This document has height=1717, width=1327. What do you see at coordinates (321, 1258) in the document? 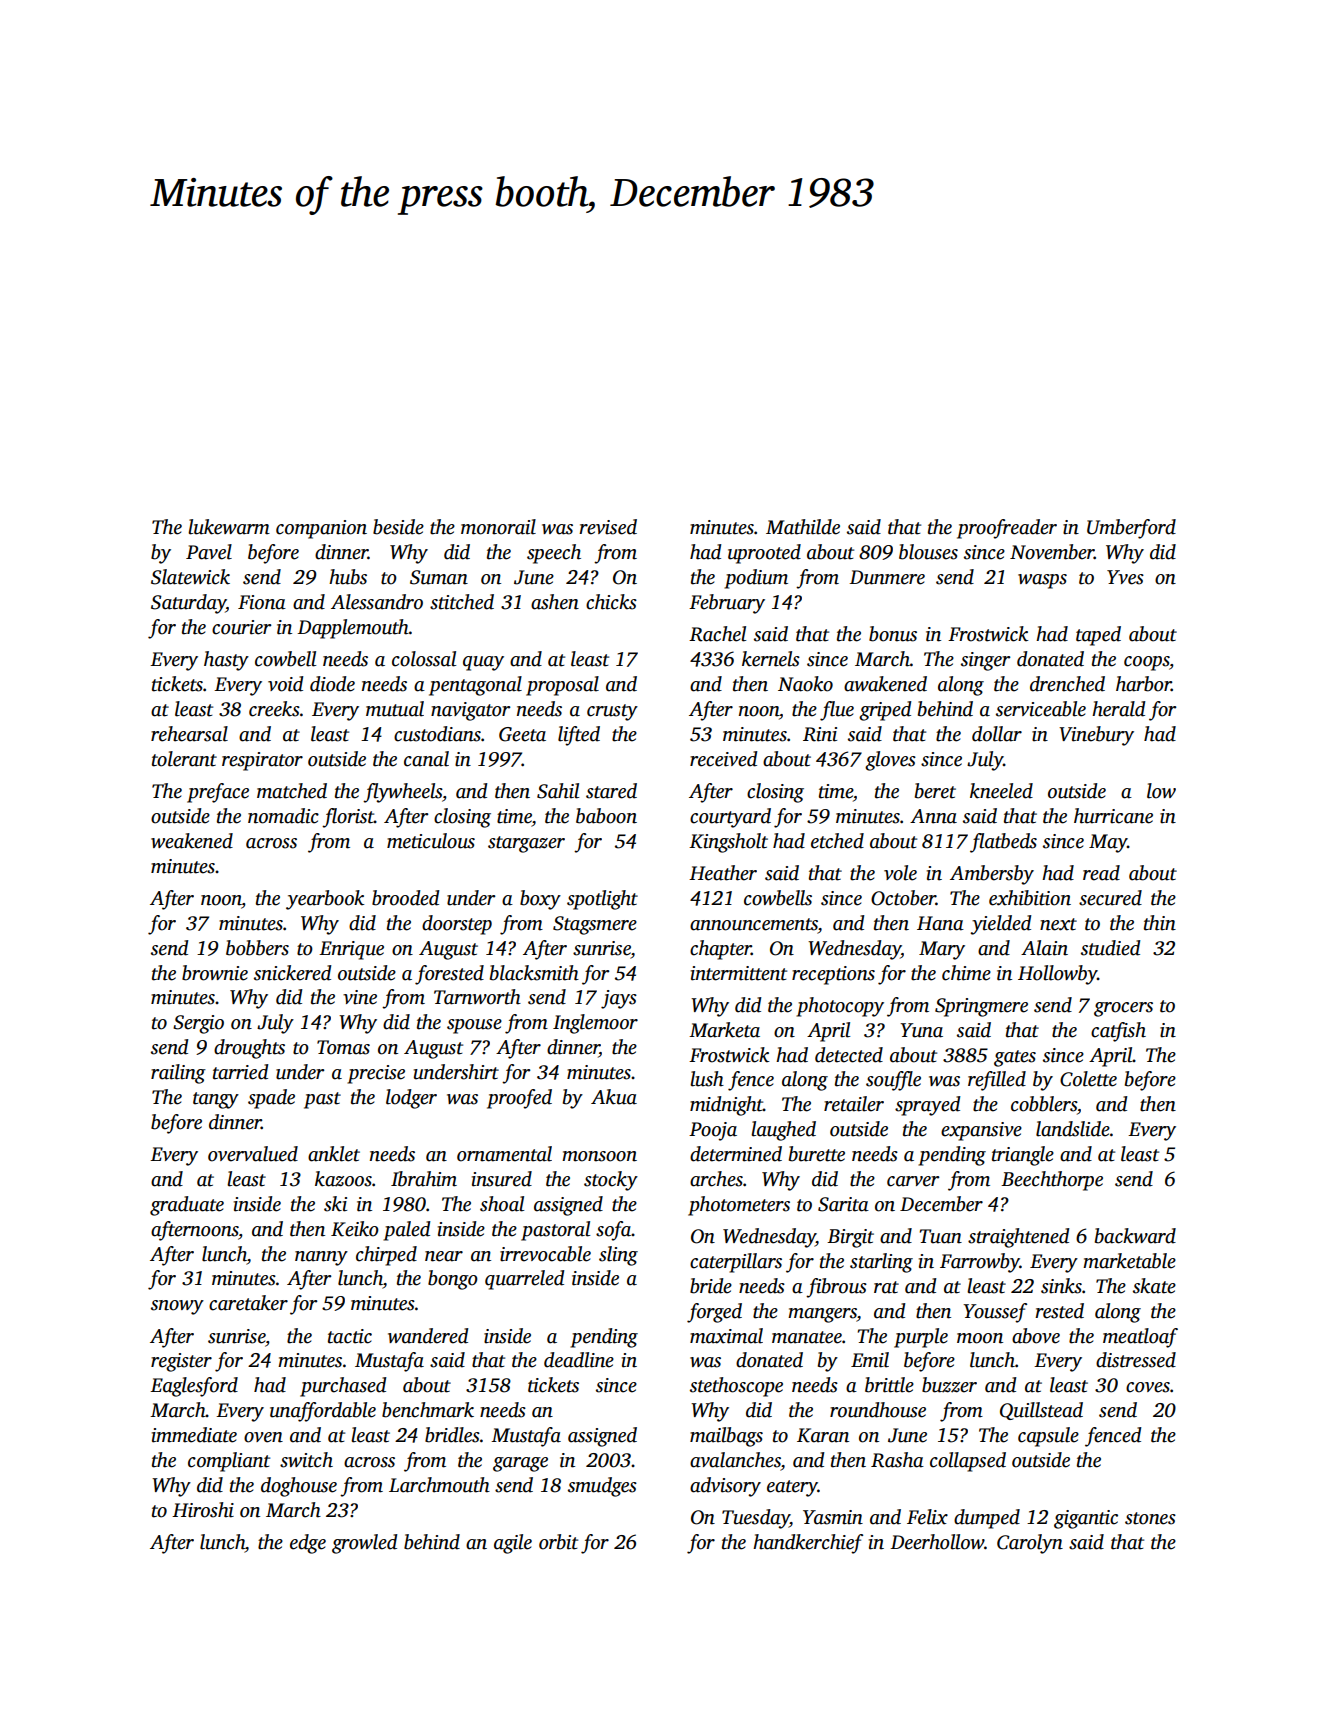
I see `nanny` at bounding box center [321, 1258].
